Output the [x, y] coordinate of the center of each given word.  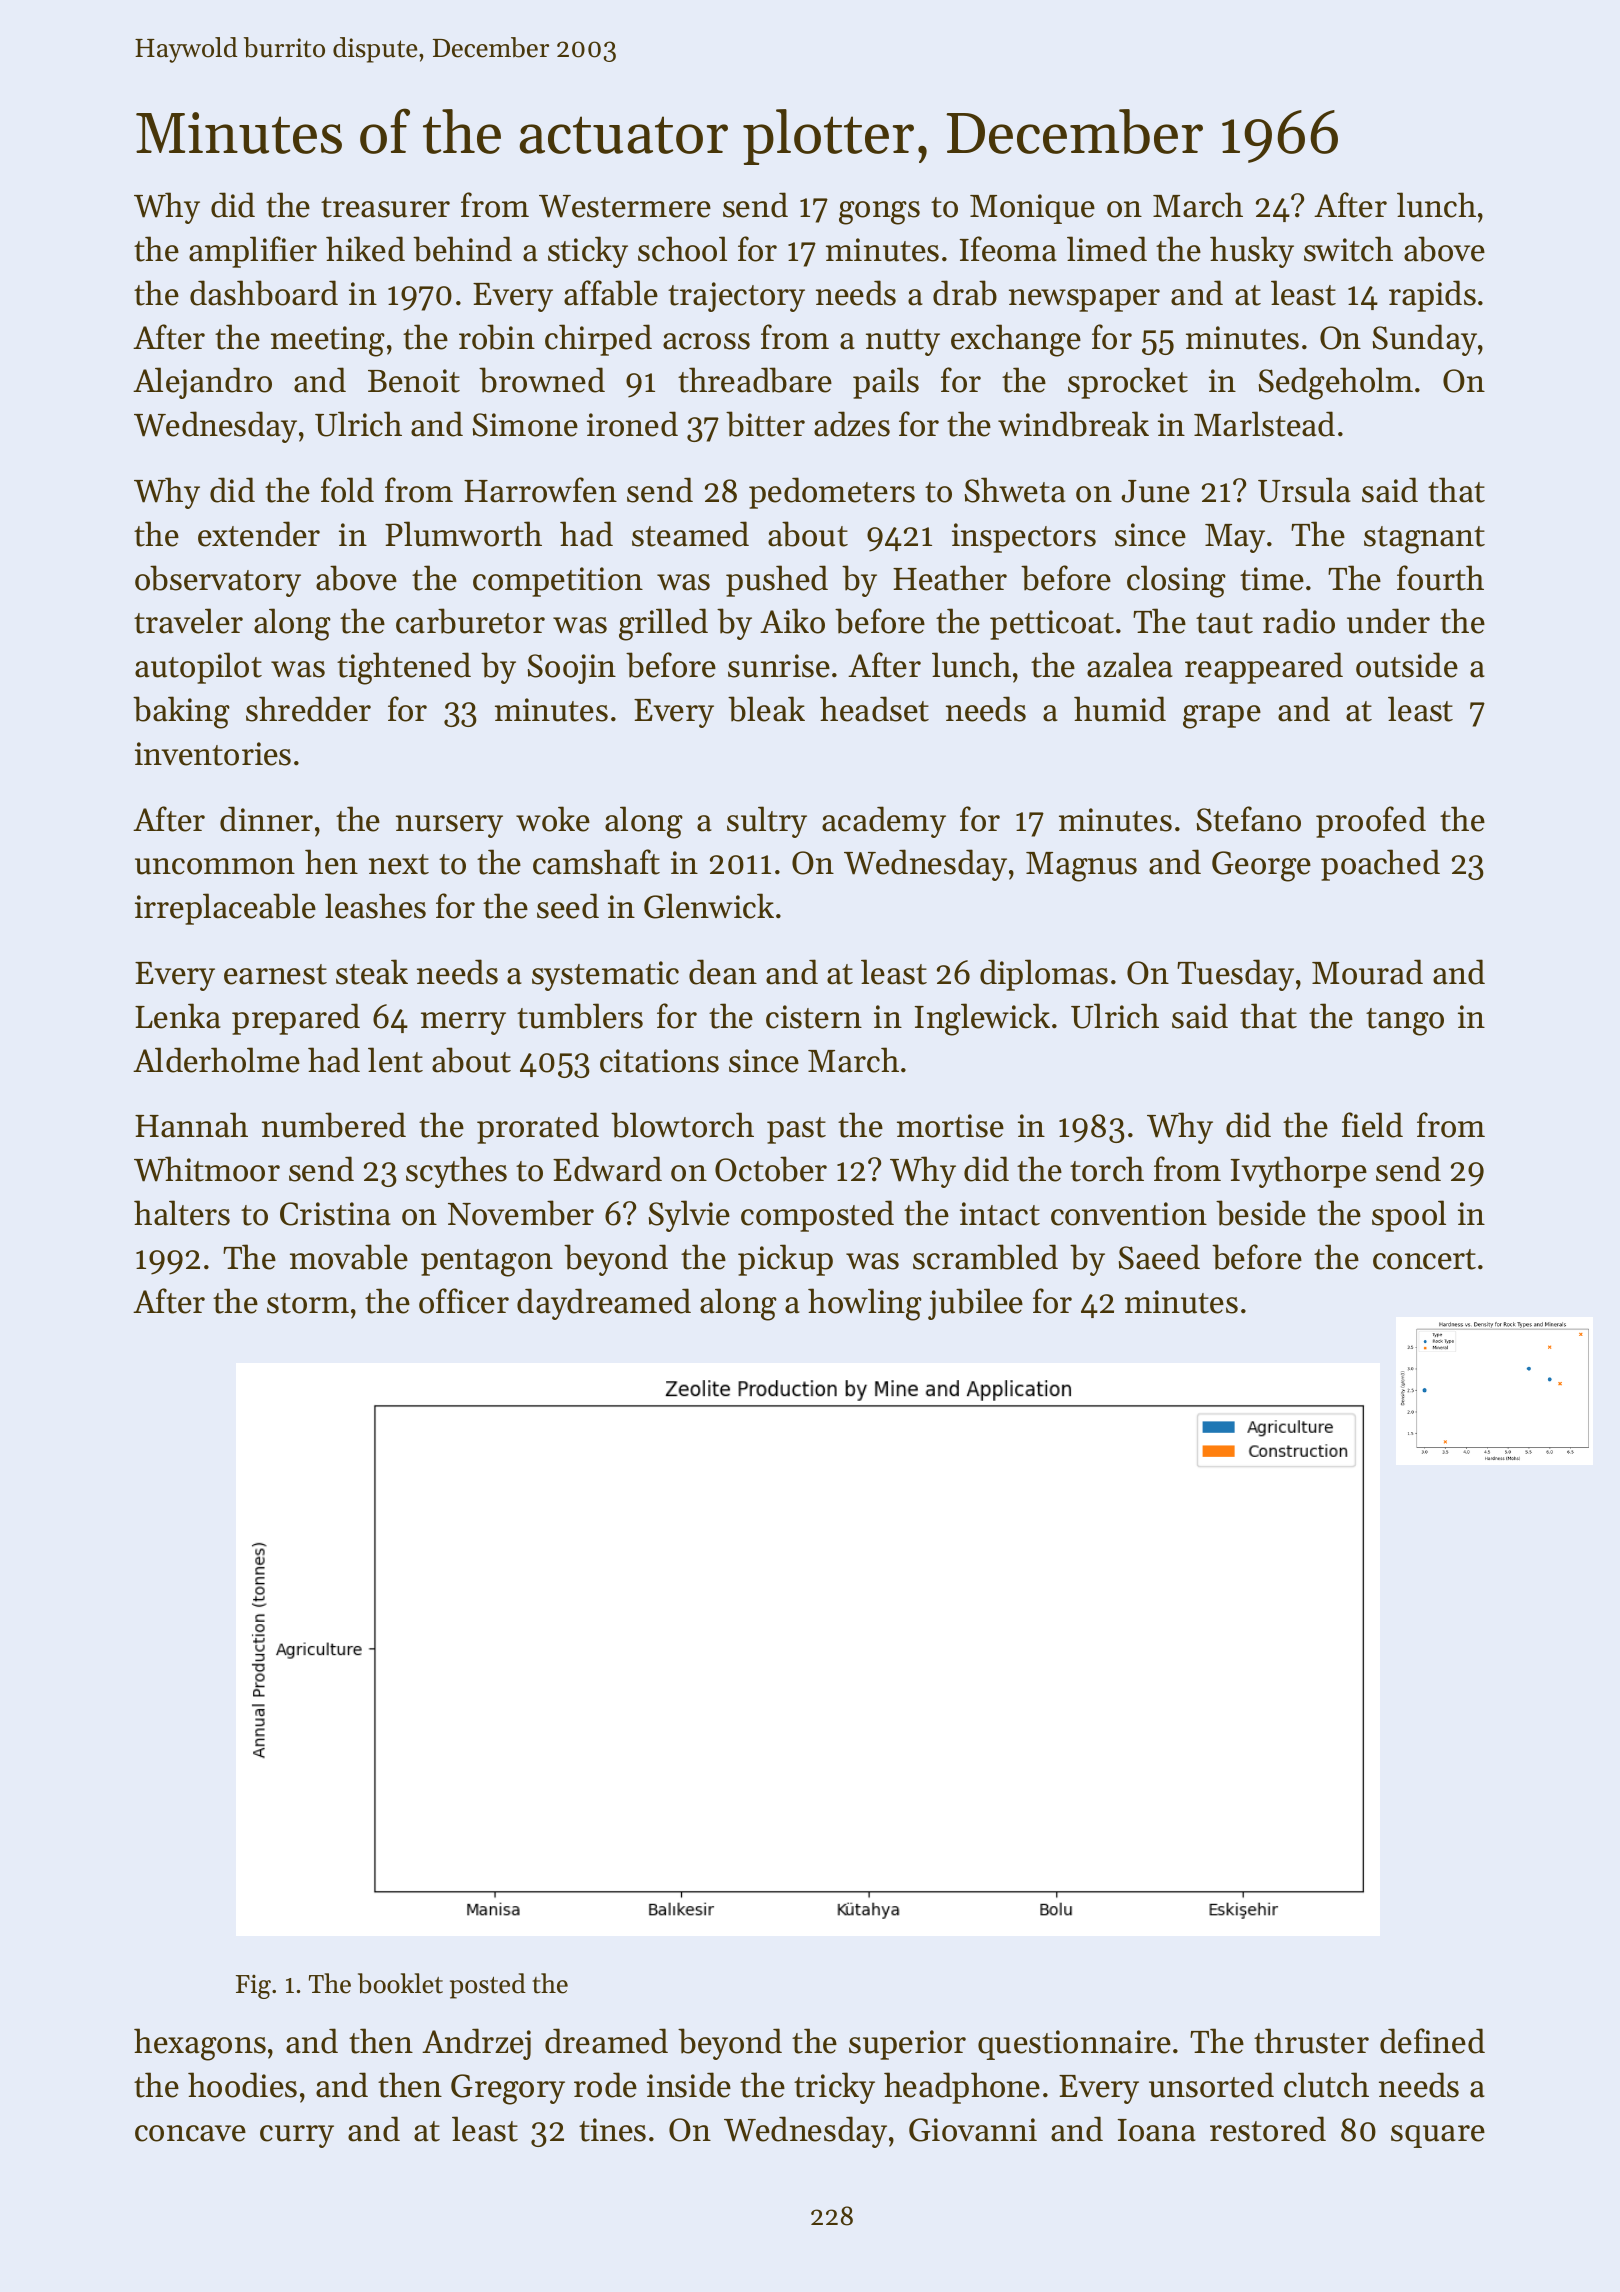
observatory [218, 581]
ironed [632, 424]
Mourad [1367, 972]
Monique [1032, 209]
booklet [400, 1983]
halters [182, 1213]
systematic [605, 976]
